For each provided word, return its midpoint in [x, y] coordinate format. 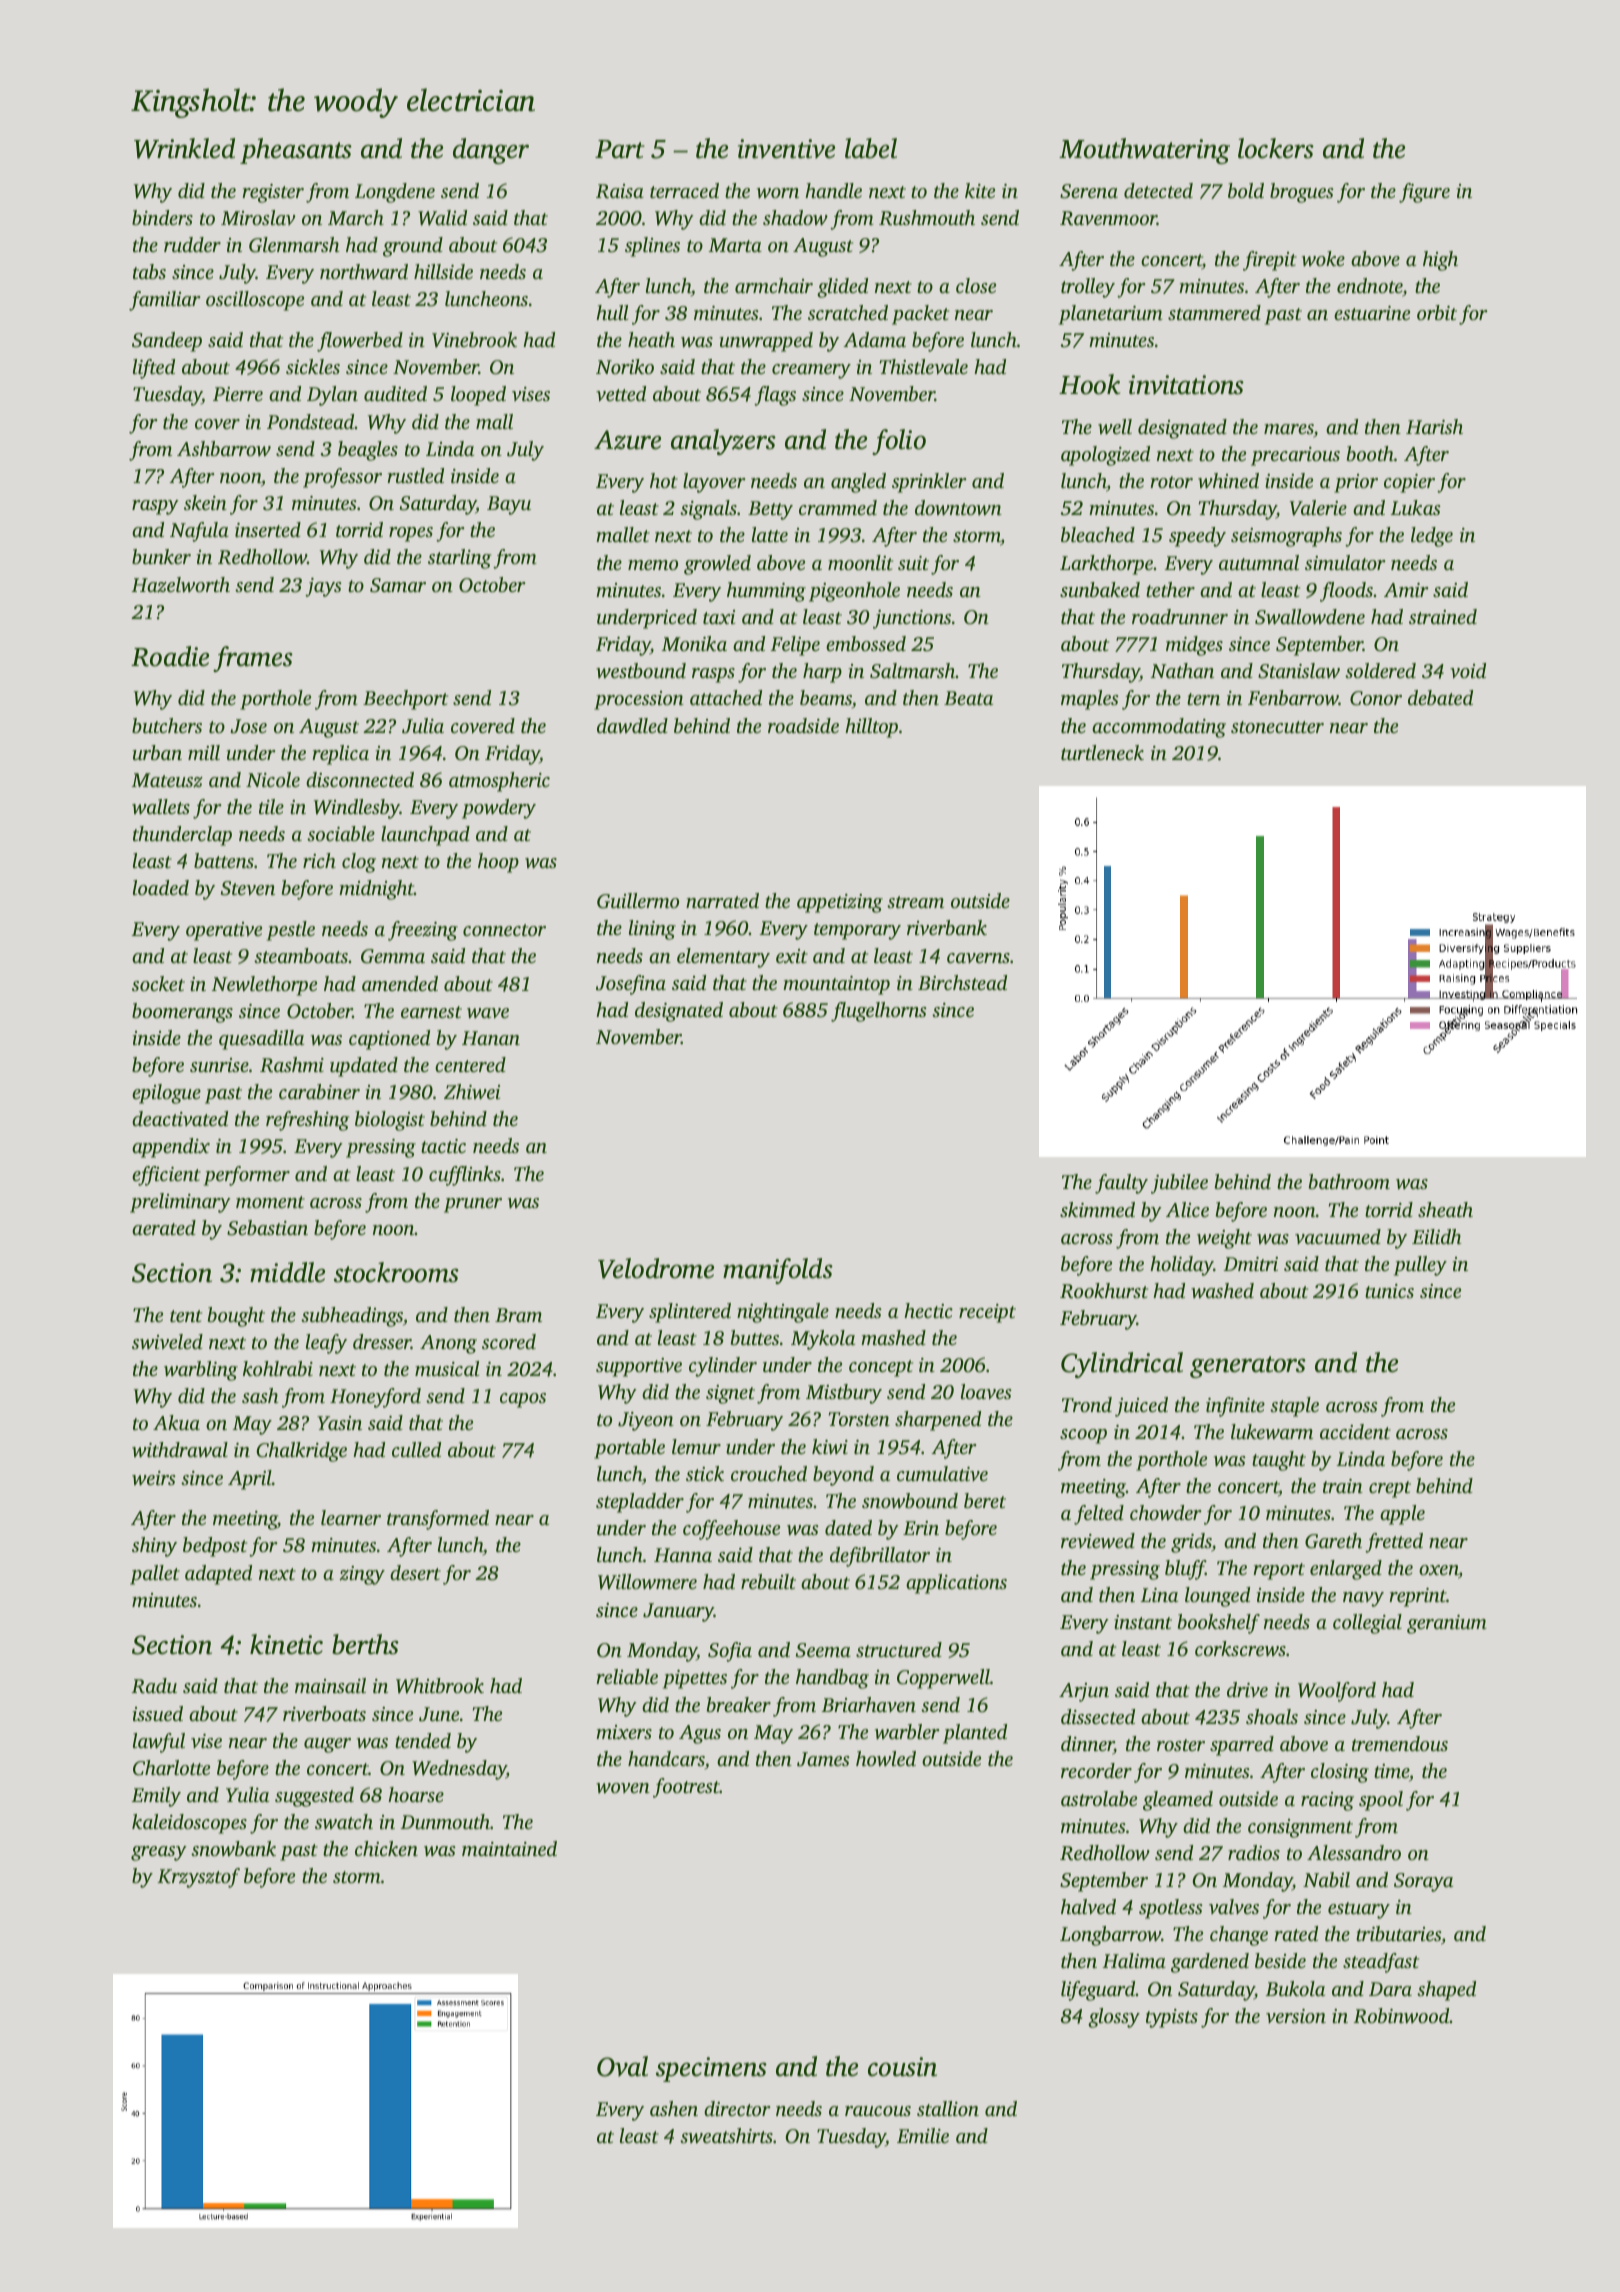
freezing [423, 931]
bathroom [1349, 1181]
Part [620, 149]
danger [491, 151]
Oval [622, 2066]
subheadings [352, 1317]
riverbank [947, 928]
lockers [1276, 148]
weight [1224, 1239]
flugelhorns [879, 1012]
